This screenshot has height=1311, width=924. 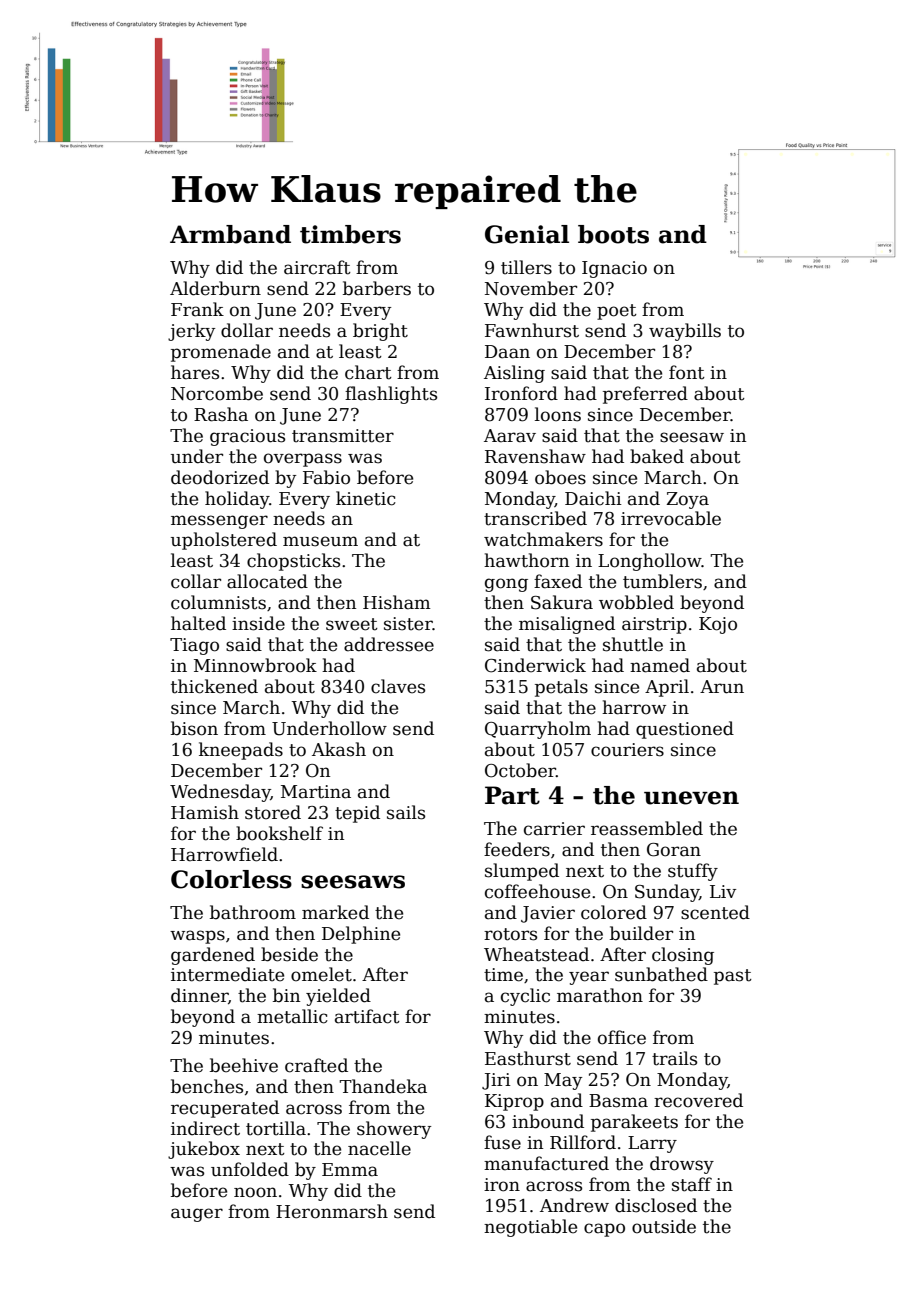 I want to click on boots, so click(x=613, y=234).
